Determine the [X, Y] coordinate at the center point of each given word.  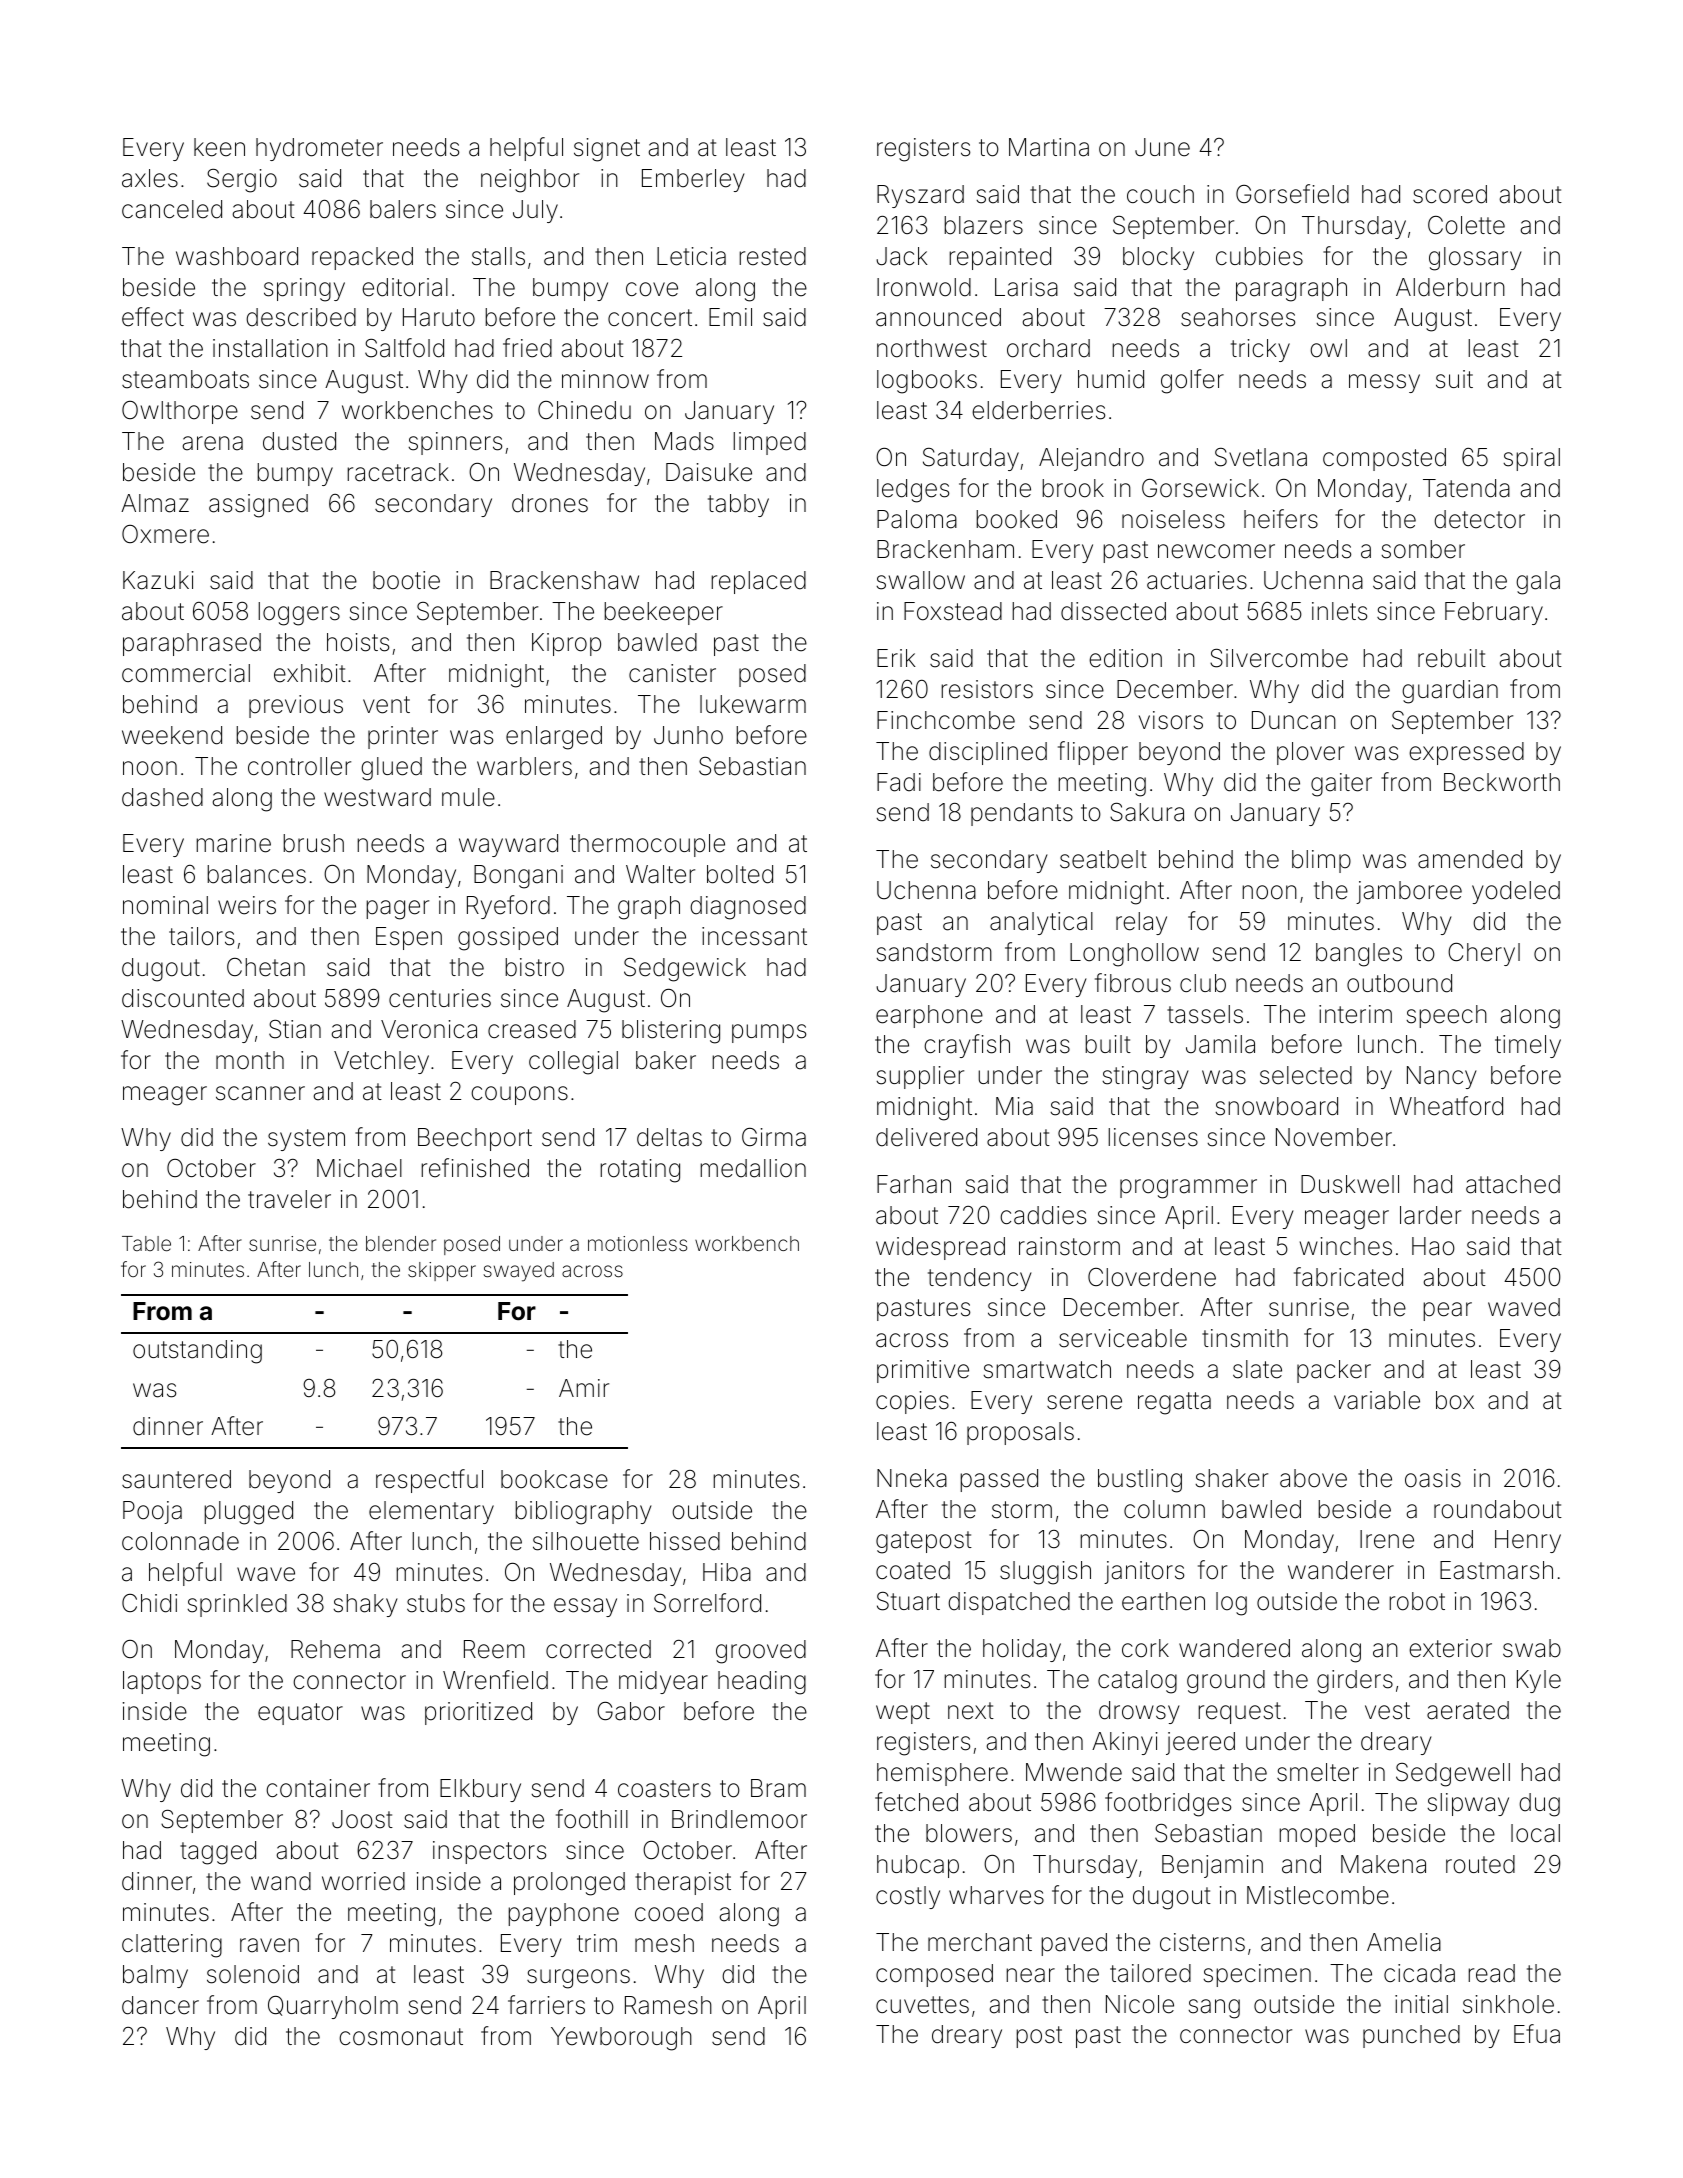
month [250, 1060]
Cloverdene [1152, 1277]
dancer [160, 2005]
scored [1450, 194]
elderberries [1038, 410]
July [535, 211]
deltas [669, 1137]
